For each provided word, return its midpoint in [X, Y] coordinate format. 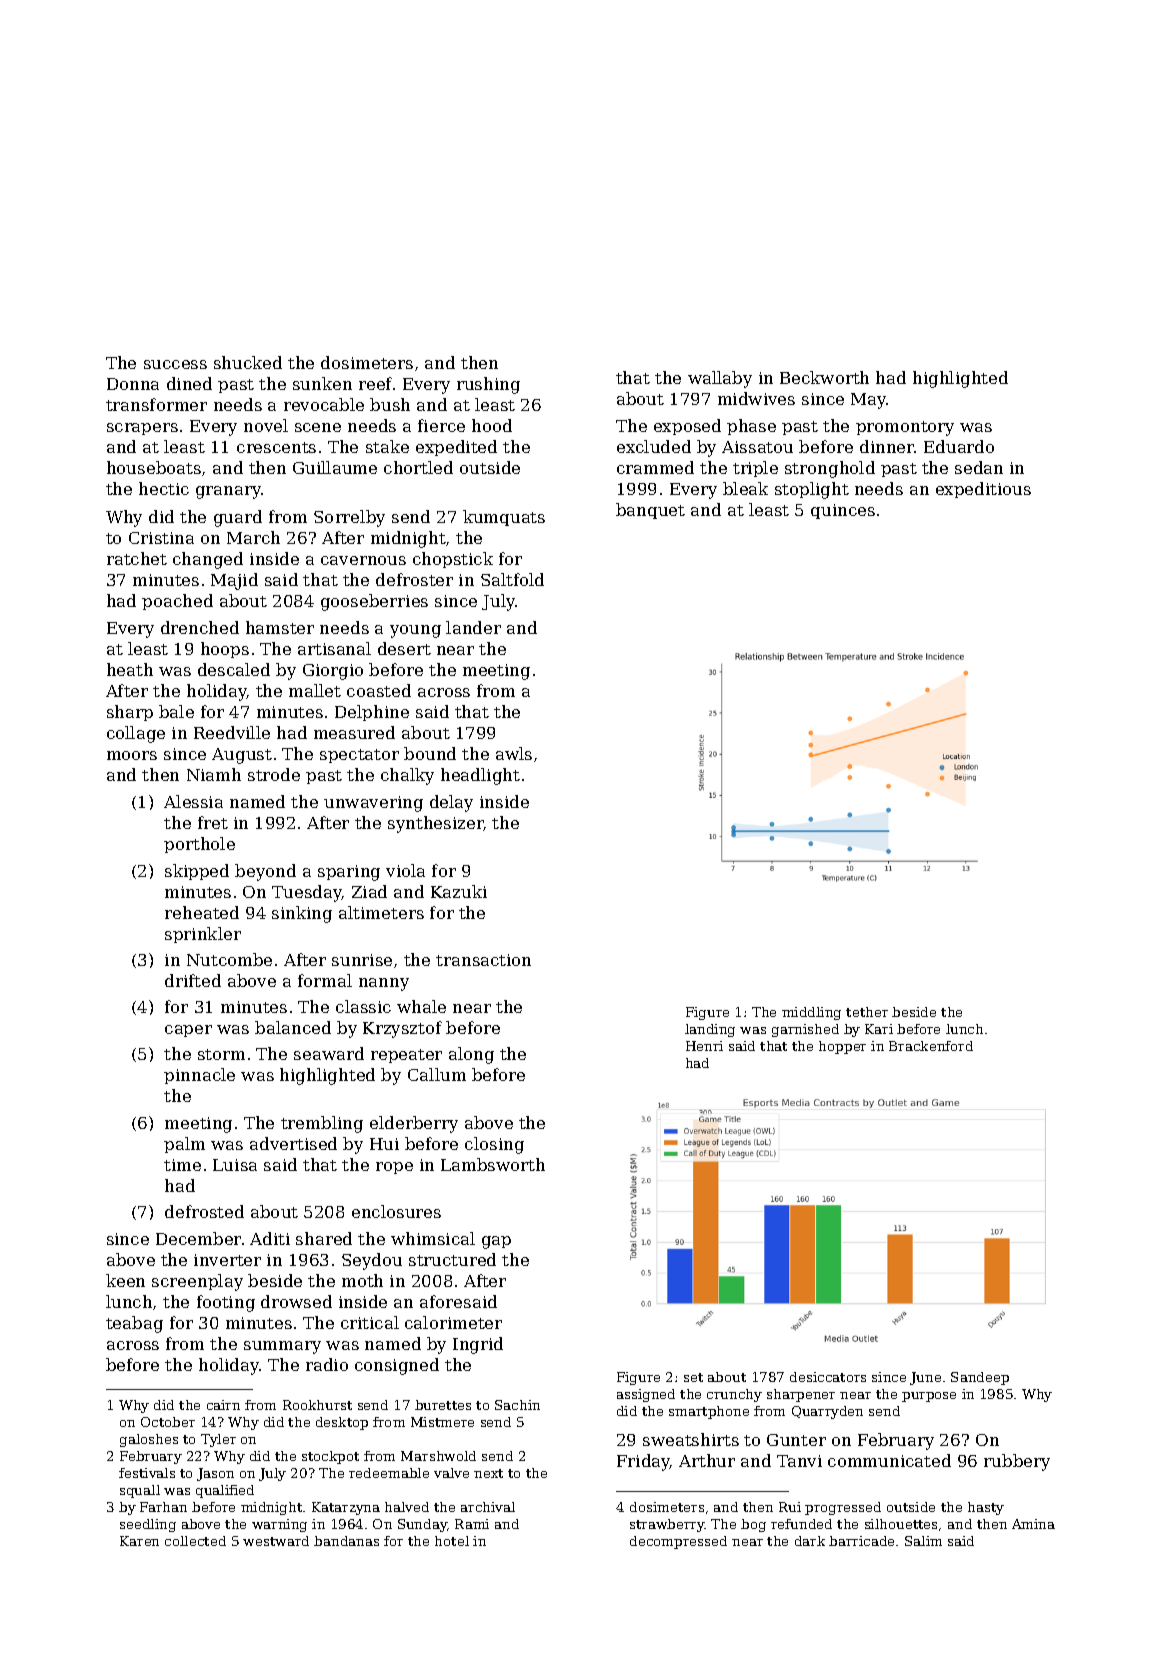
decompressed [678, 1542]
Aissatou [757, 447]
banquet [650, 511]
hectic [164, 488]
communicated [889, 1460]
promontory [905, 428]
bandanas [346, 1541]
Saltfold [512, 579]
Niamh [214, 774]
